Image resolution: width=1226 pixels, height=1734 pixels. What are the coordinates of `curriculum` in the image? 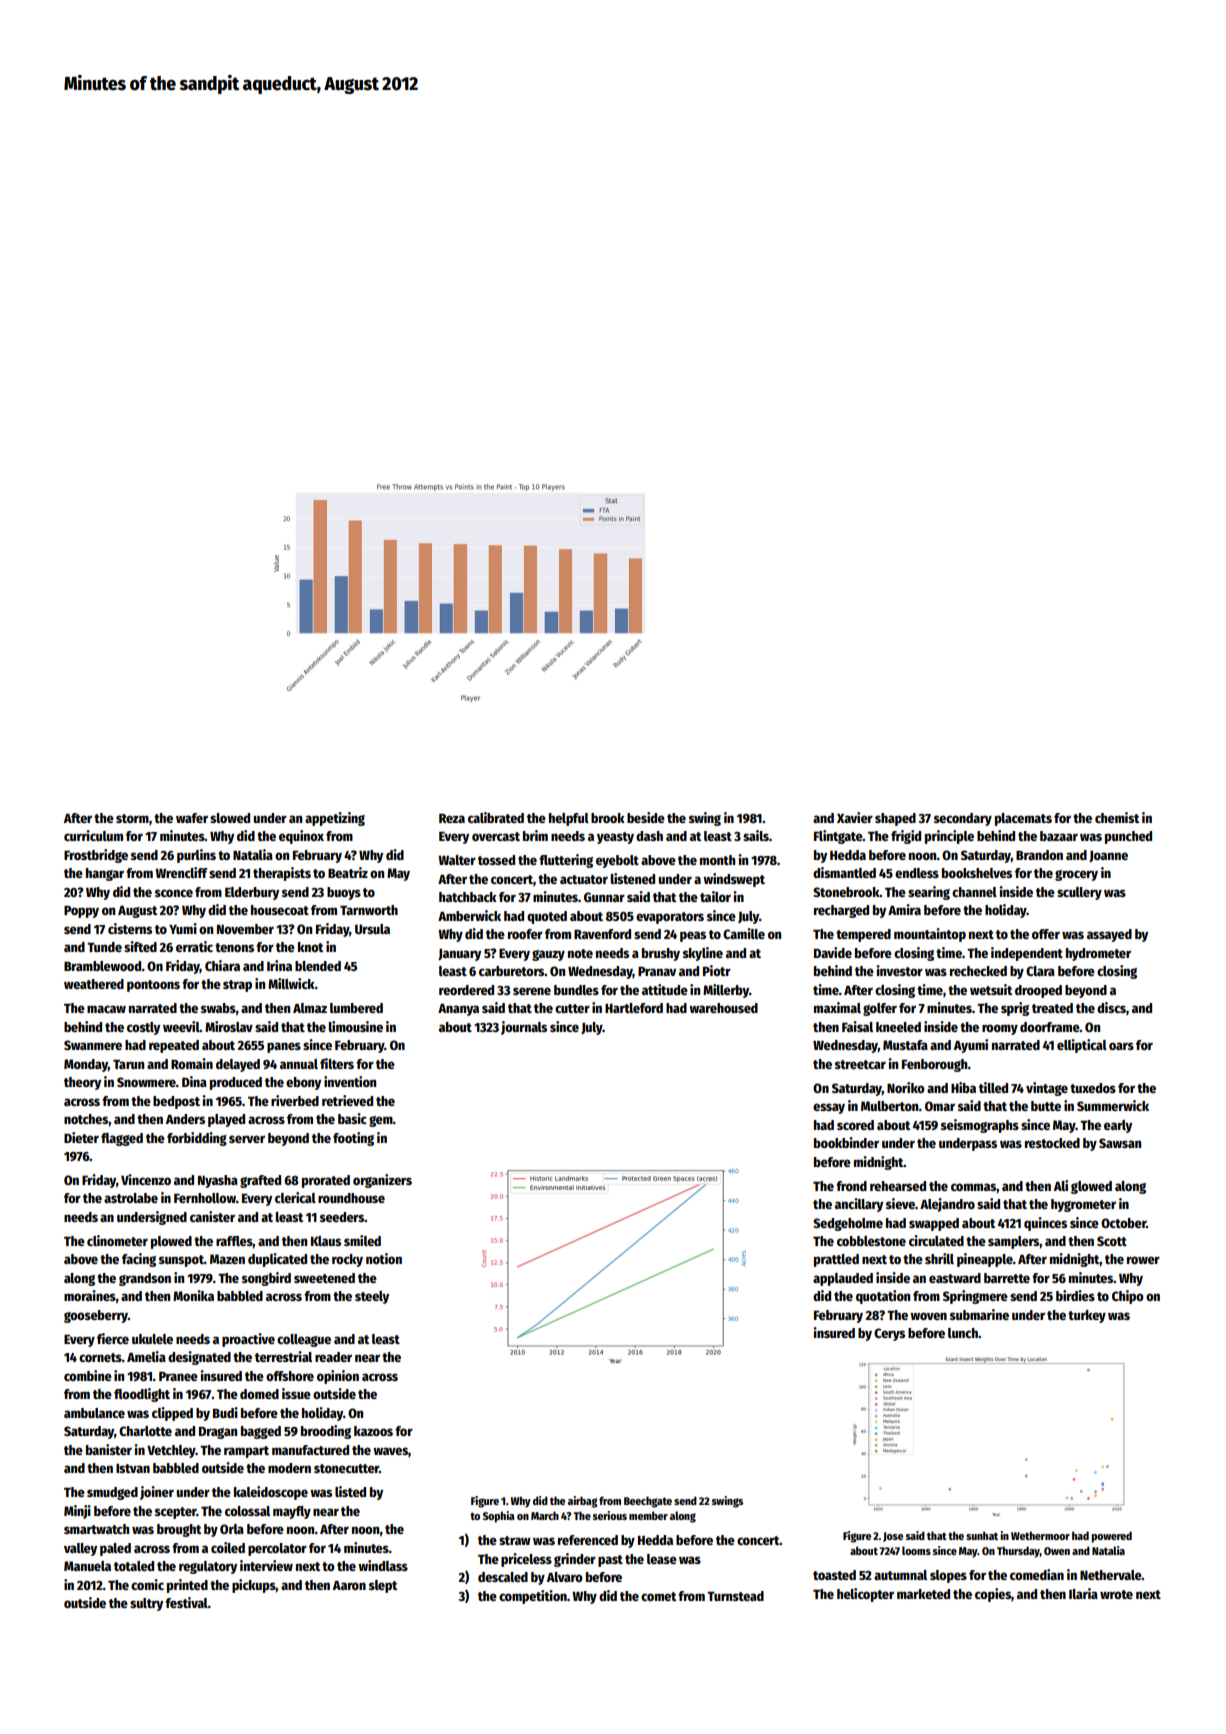 It's located at (93, 835).
